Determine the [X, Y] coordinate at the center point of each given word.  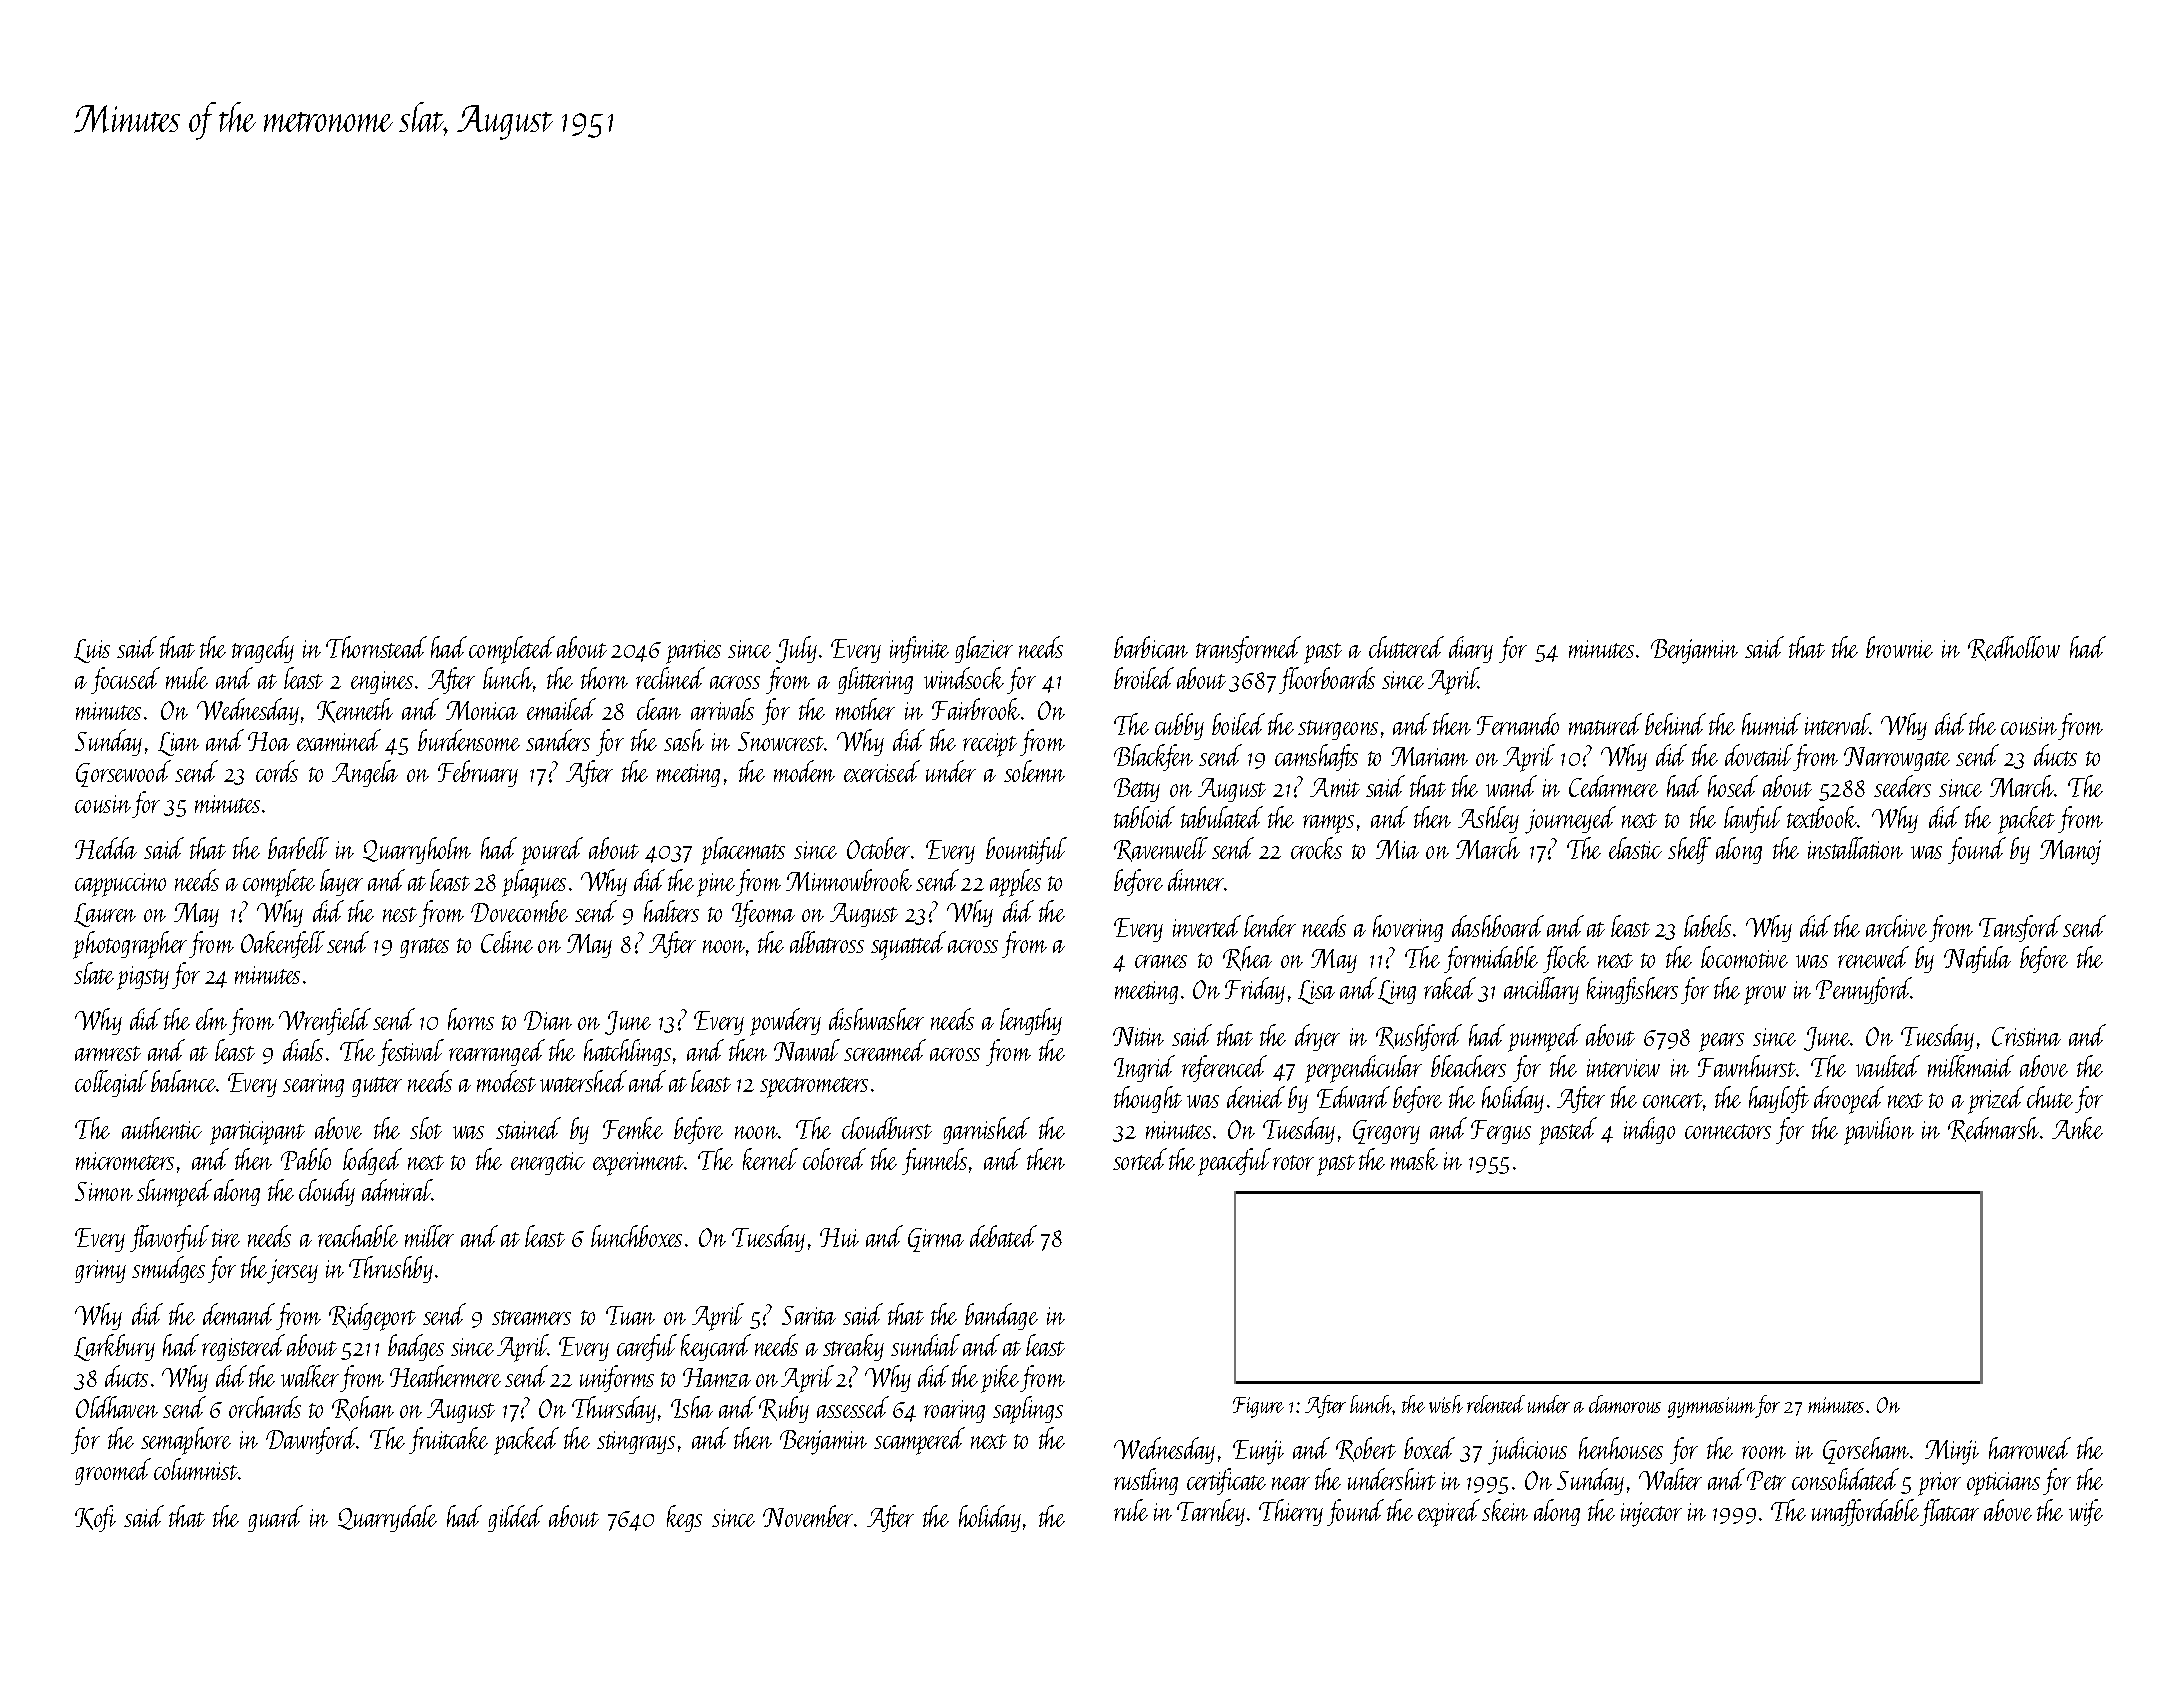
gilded [515, 1518]
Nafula [1977, 959]
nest [400, 914]
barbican [1151, 647]
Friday [1255, 990]
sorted [1140, 1159]
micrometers [125, 1161]
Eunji [1258, 1452]
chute [2050, 1097]
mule [187, 678]
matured [1605, 724]
